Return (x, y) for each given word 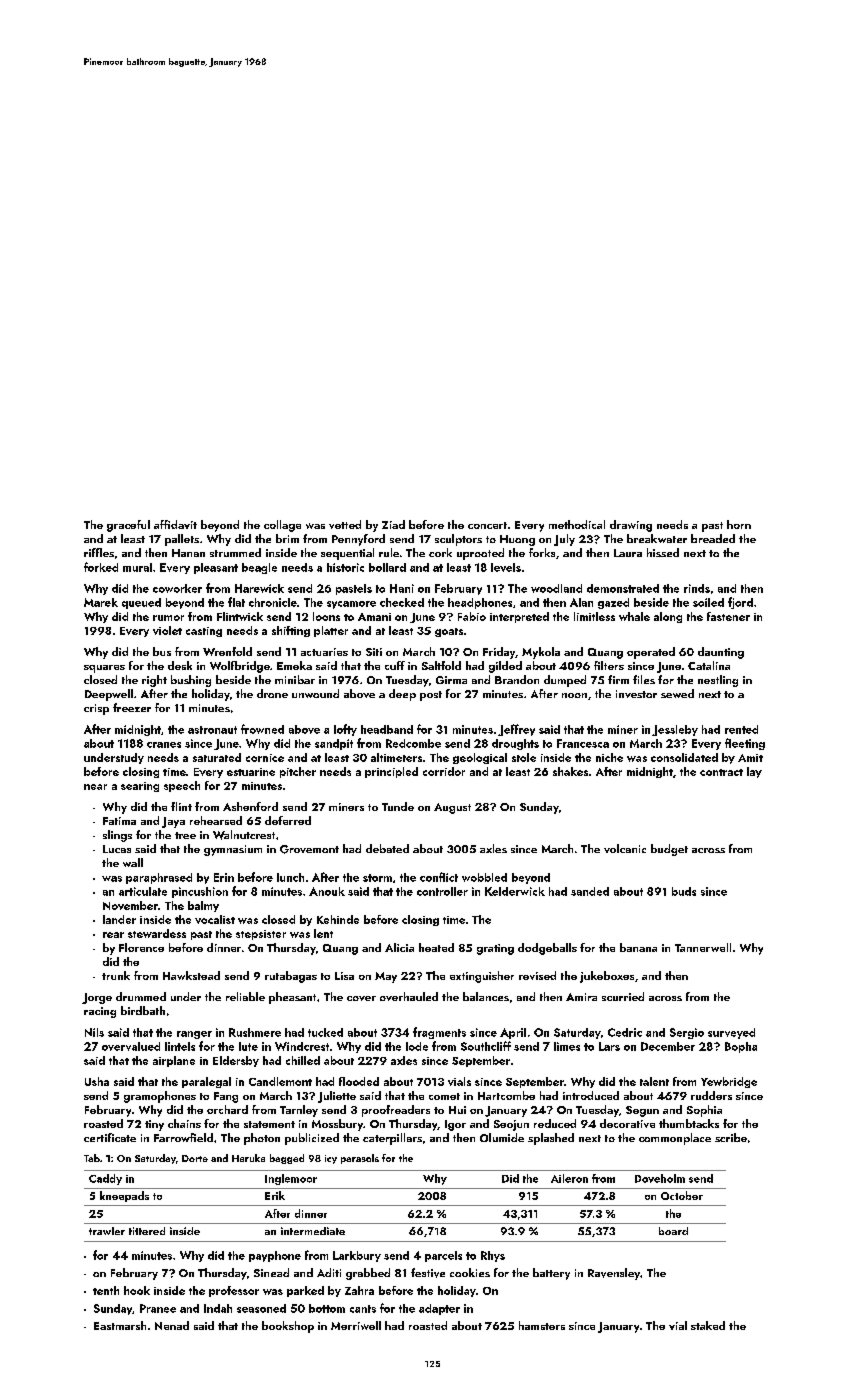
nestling (718, 681)
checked (402, 602)
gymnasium (233, 850)
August (452, 808)
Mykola (541, 653)
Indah (218, 1308)
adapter (439, 1309)
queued (141, 603)
